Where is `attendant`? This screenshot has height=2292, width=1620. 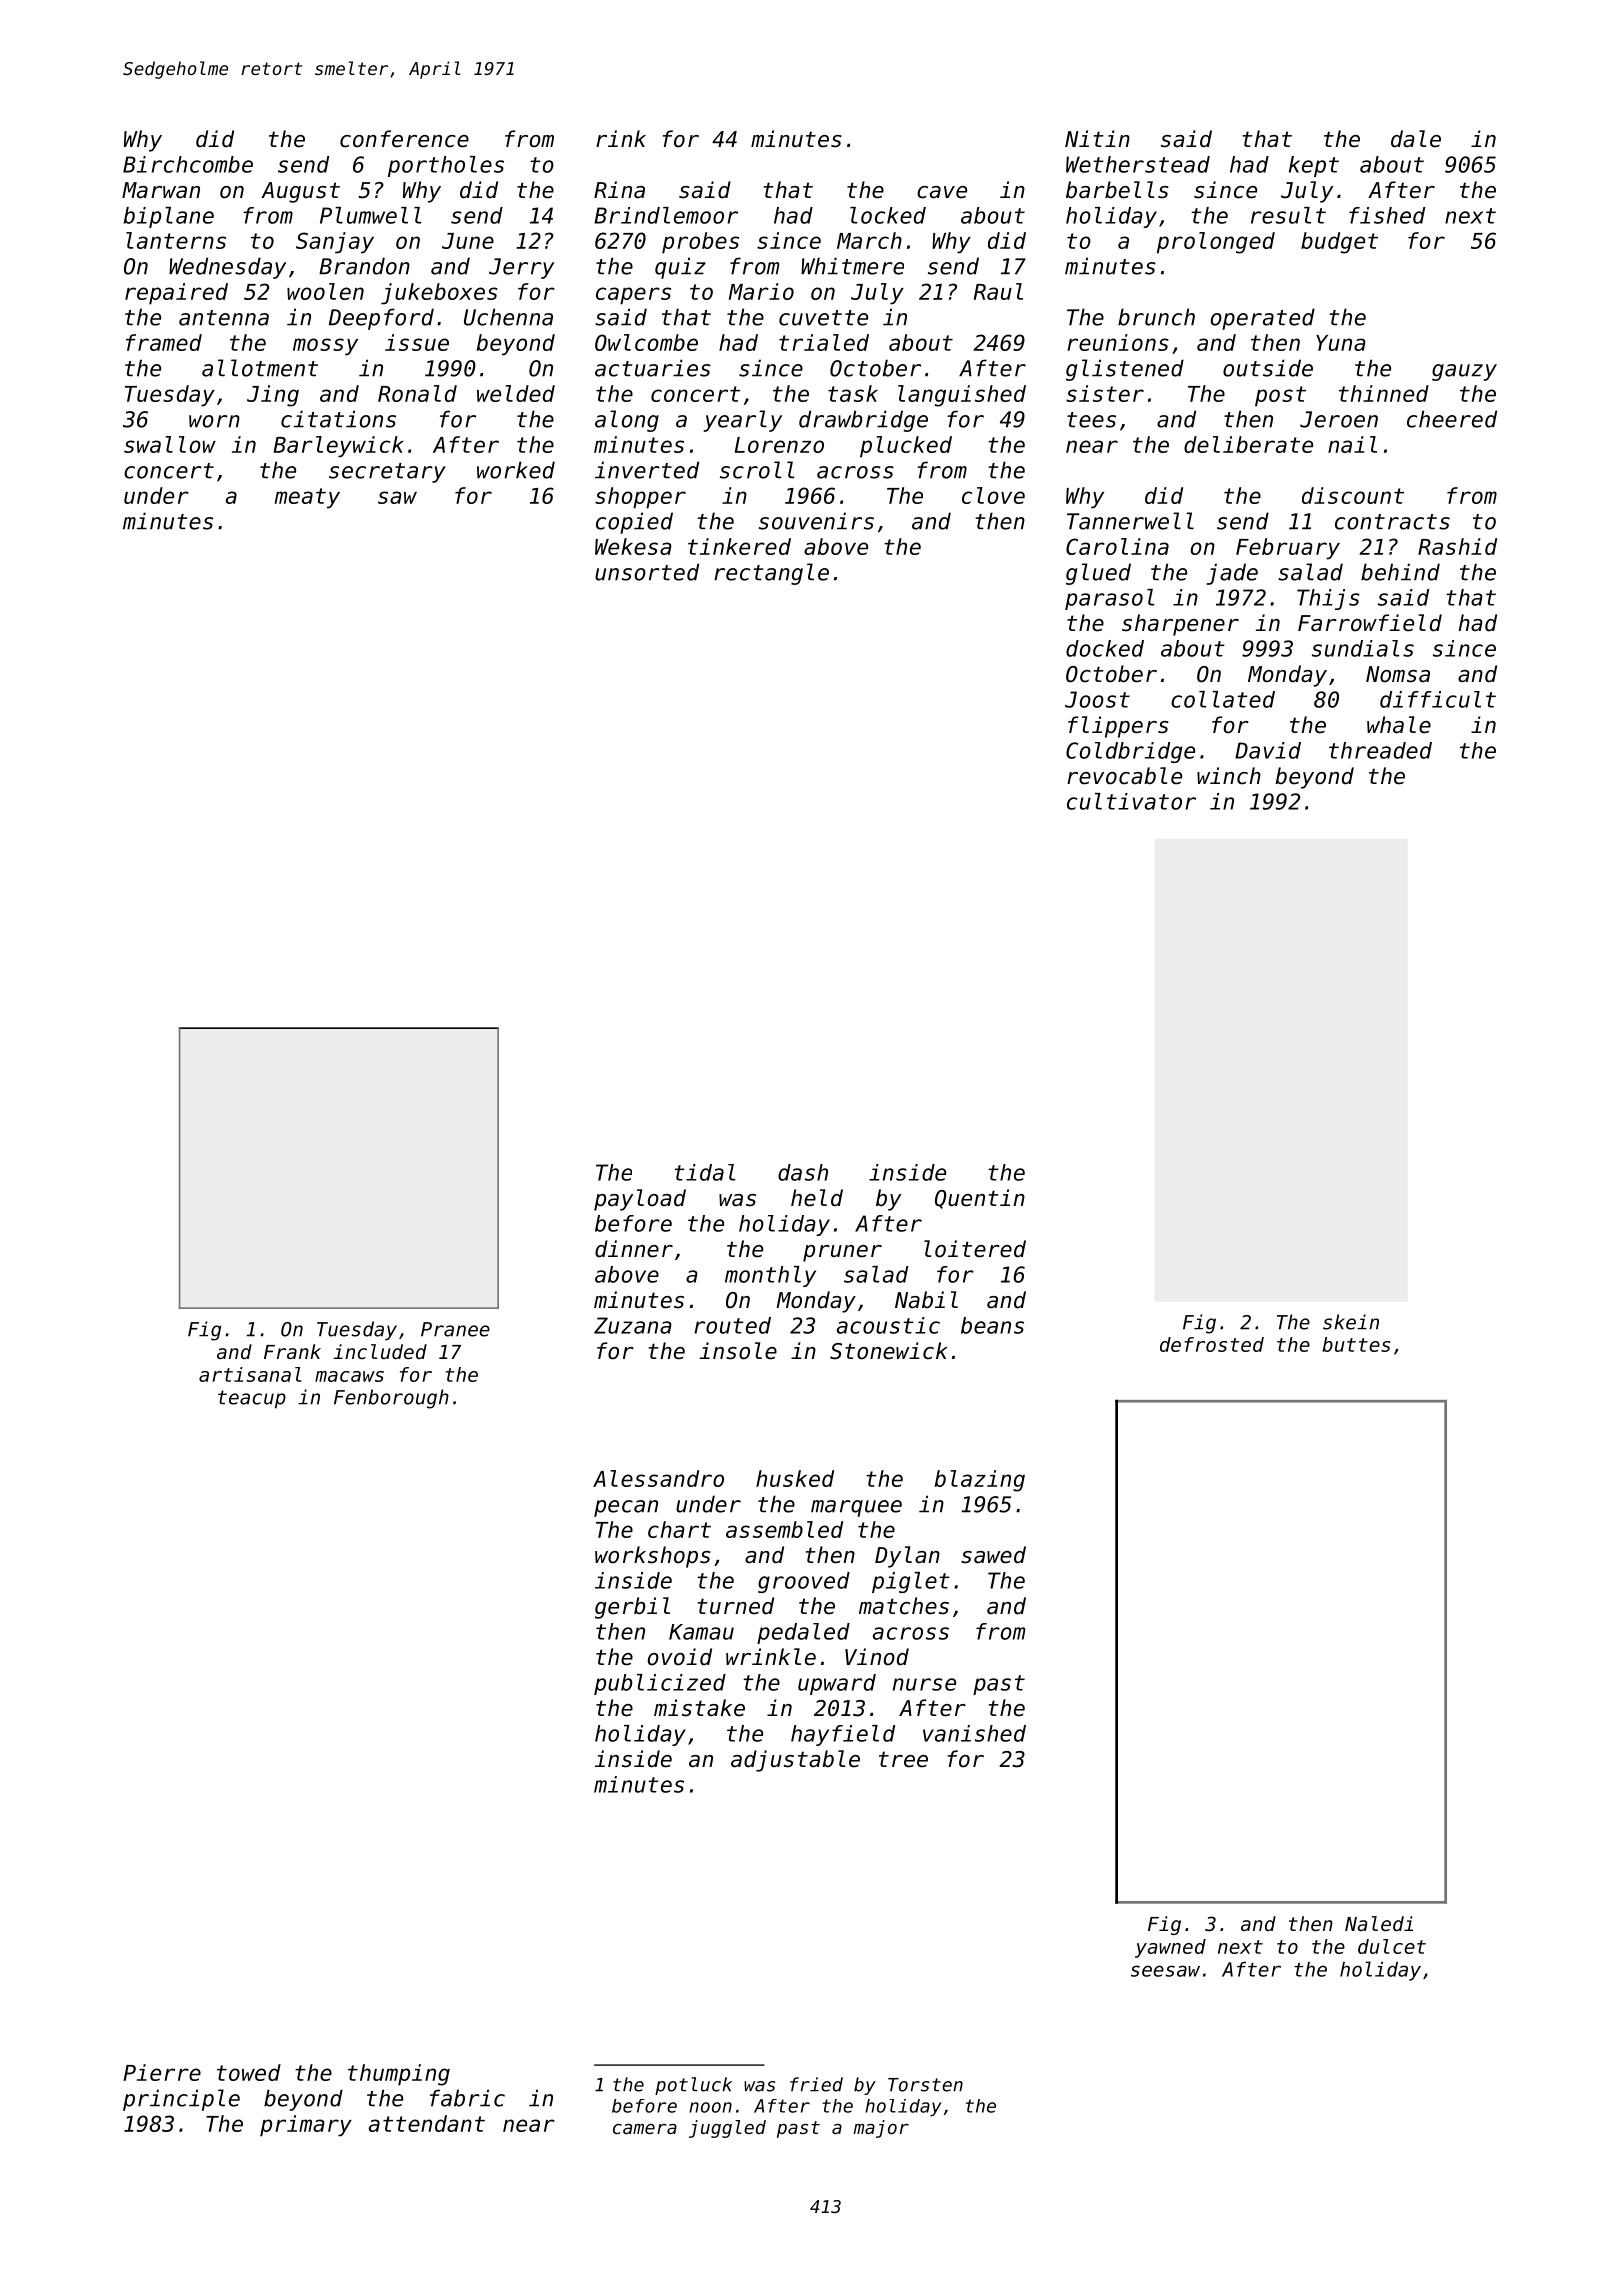 attendant is located at coordinates (427, 2123).
